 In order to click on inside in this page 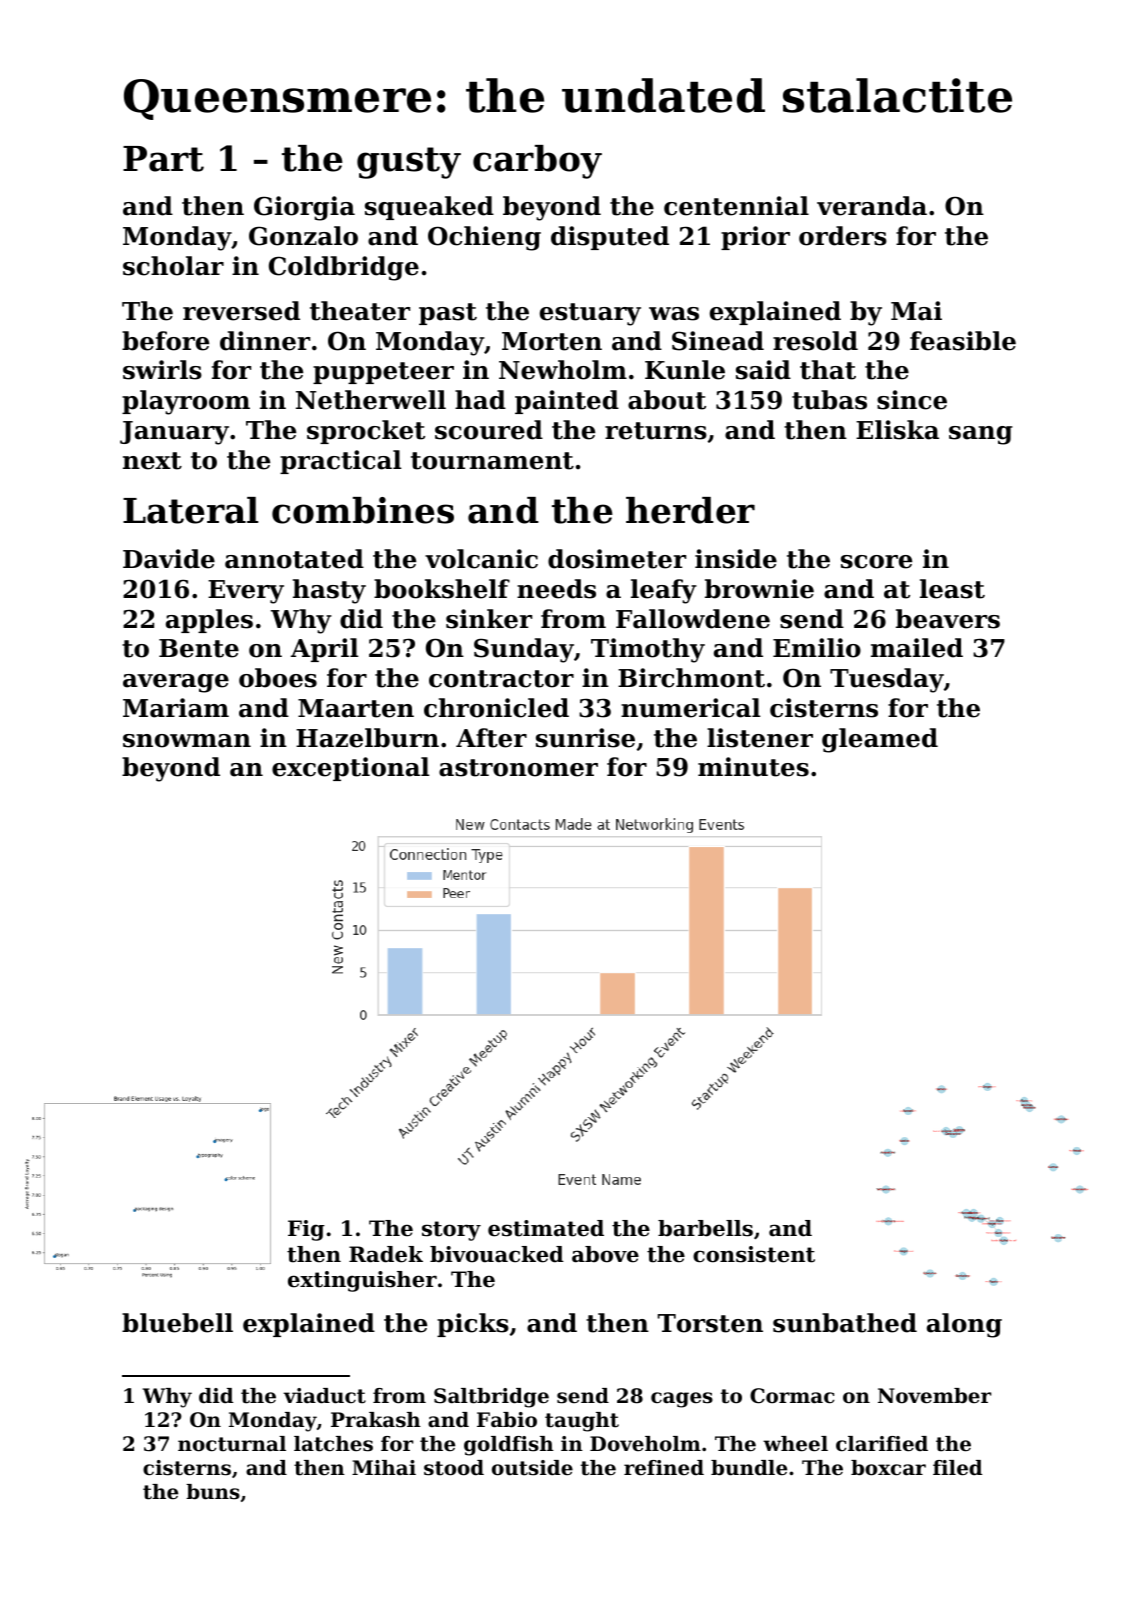, I will do `click(736, 559)`.
